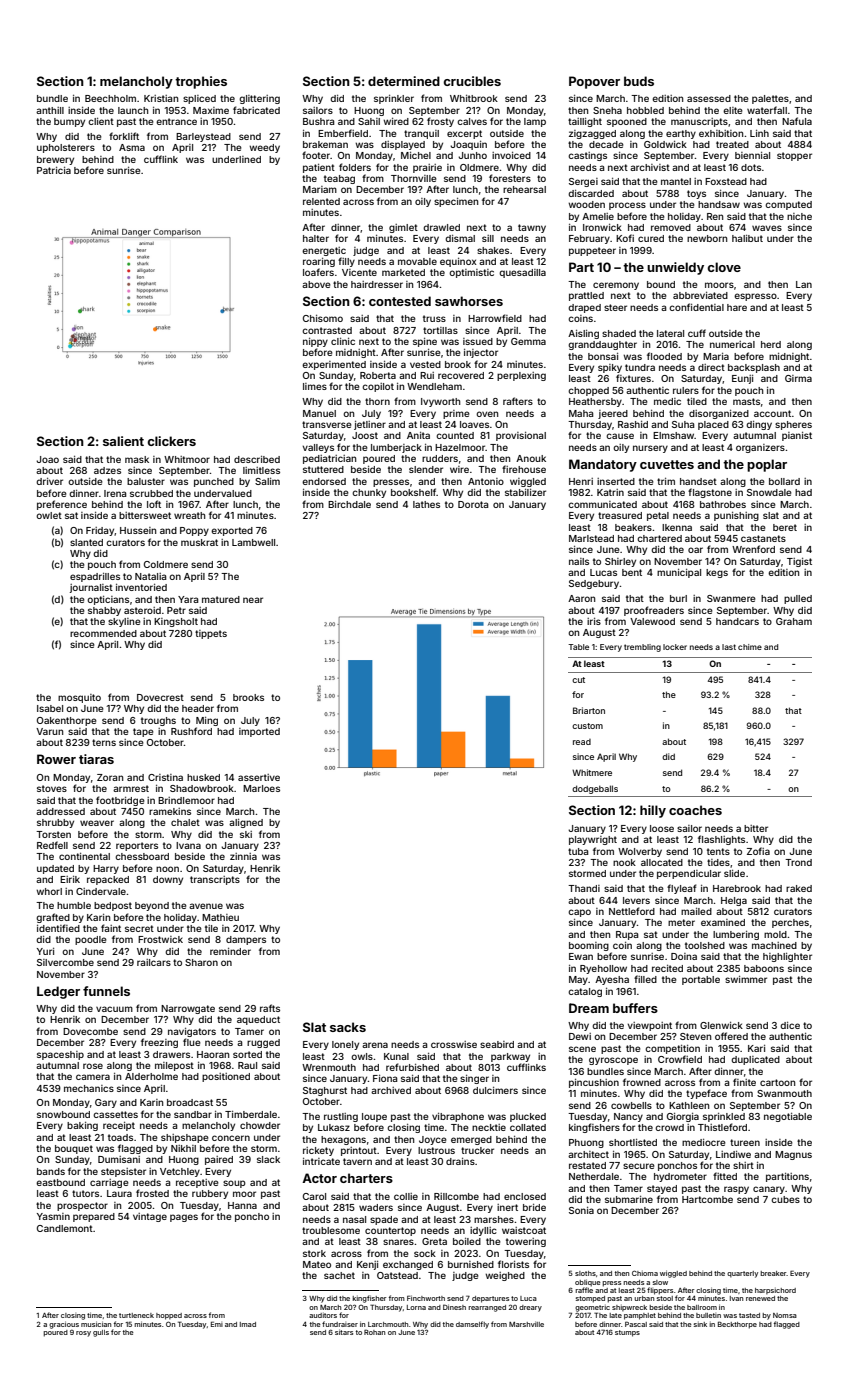  Describe the element at coordinates (160, 697) in the image. I see `Dovecrest` at that location.
